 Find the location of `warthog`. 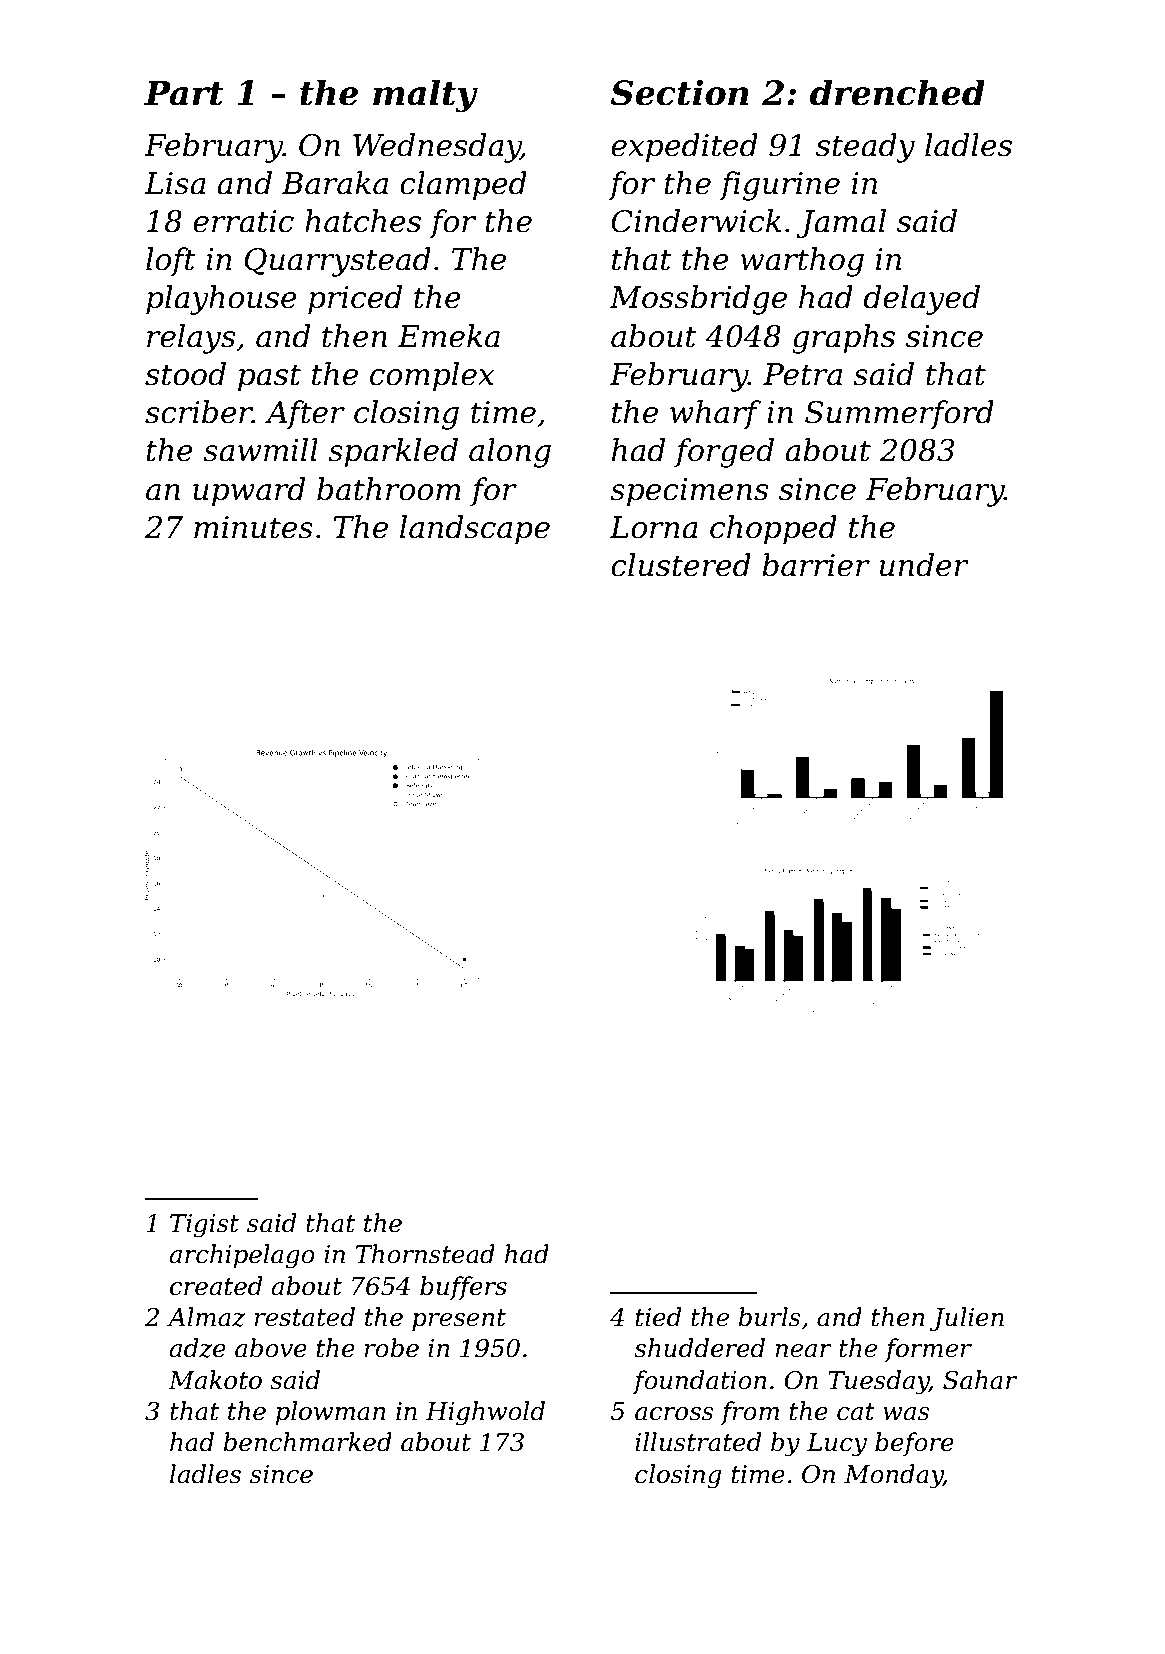

warthog is located at coordinates (802, 262).
